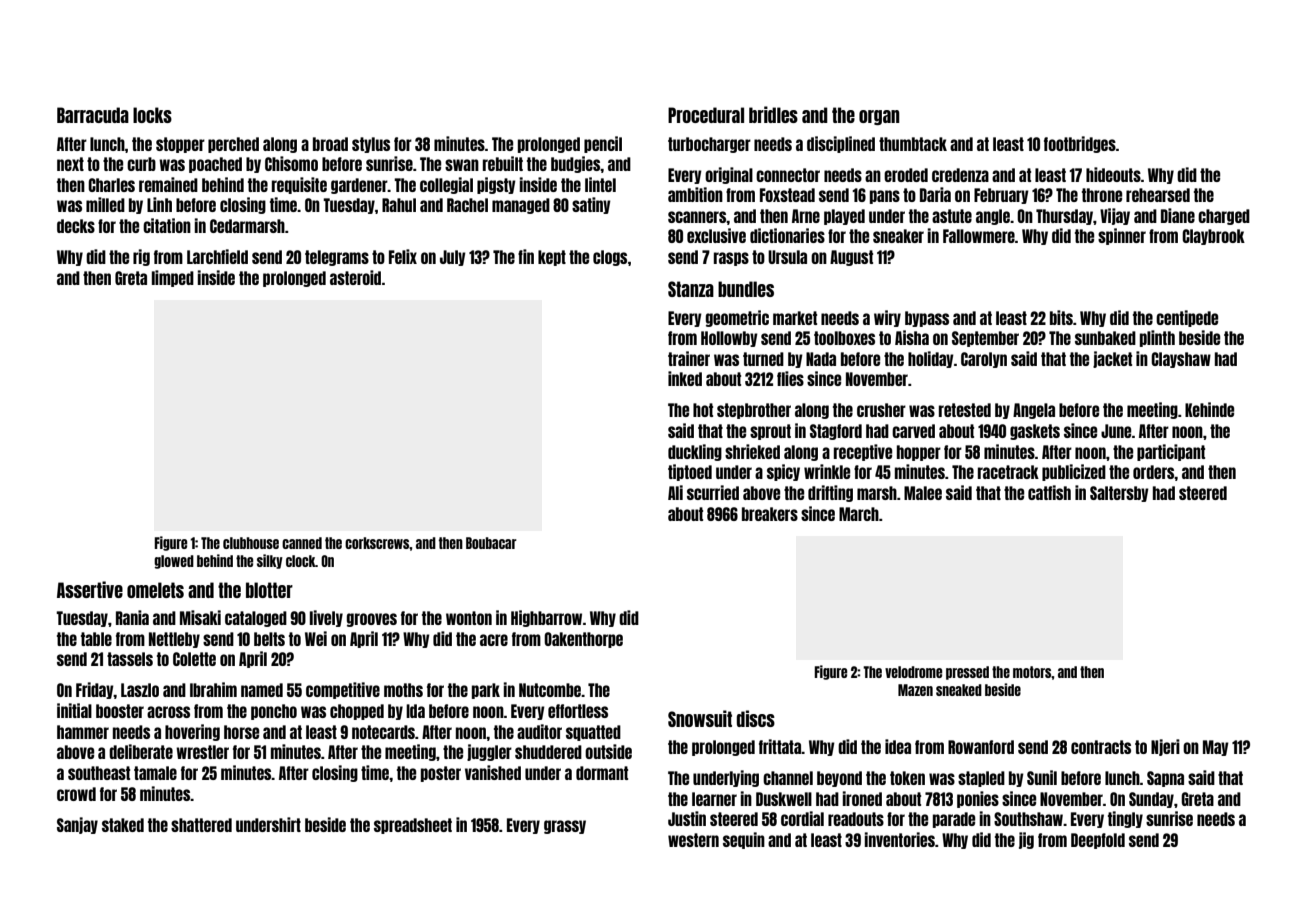  What do you see at coordinates (1119, 494) in the document?
I see `Saltersby` at bounding box center [1119, 494].
